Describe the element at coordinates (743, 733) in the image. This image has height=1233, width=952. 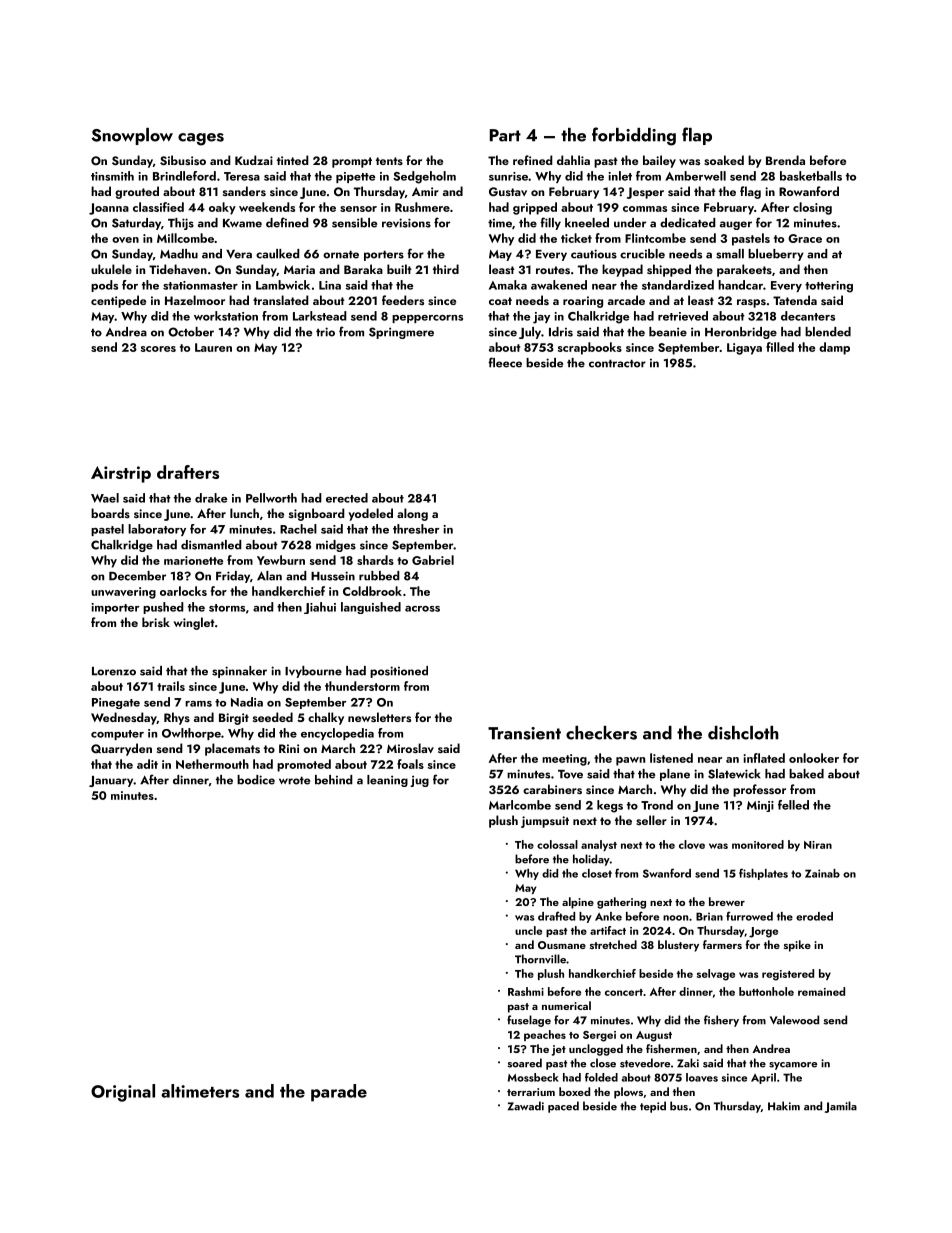
I see `dishcloth` at that location.
